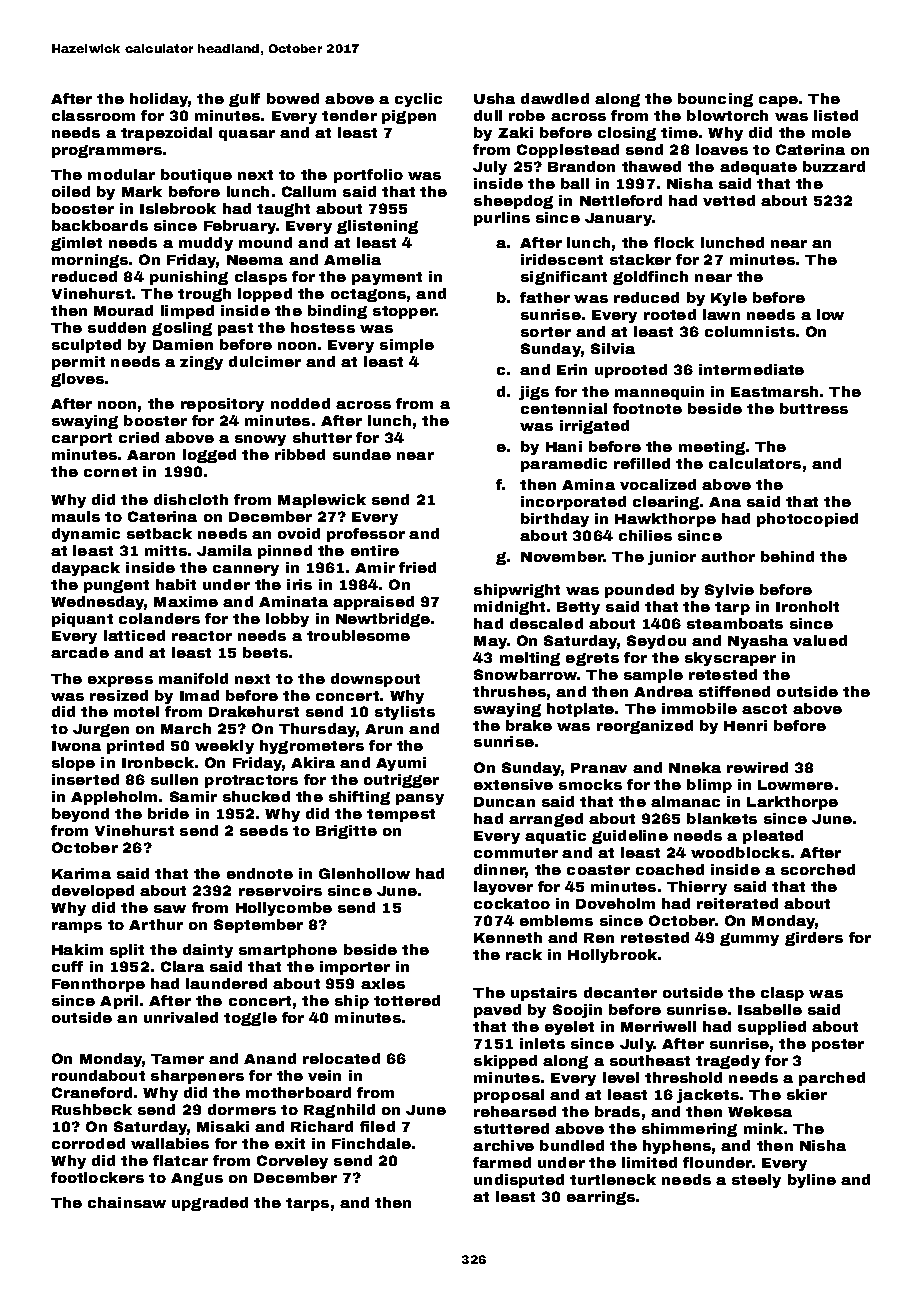  I want to click on Corveley, so click(292, 1162).
